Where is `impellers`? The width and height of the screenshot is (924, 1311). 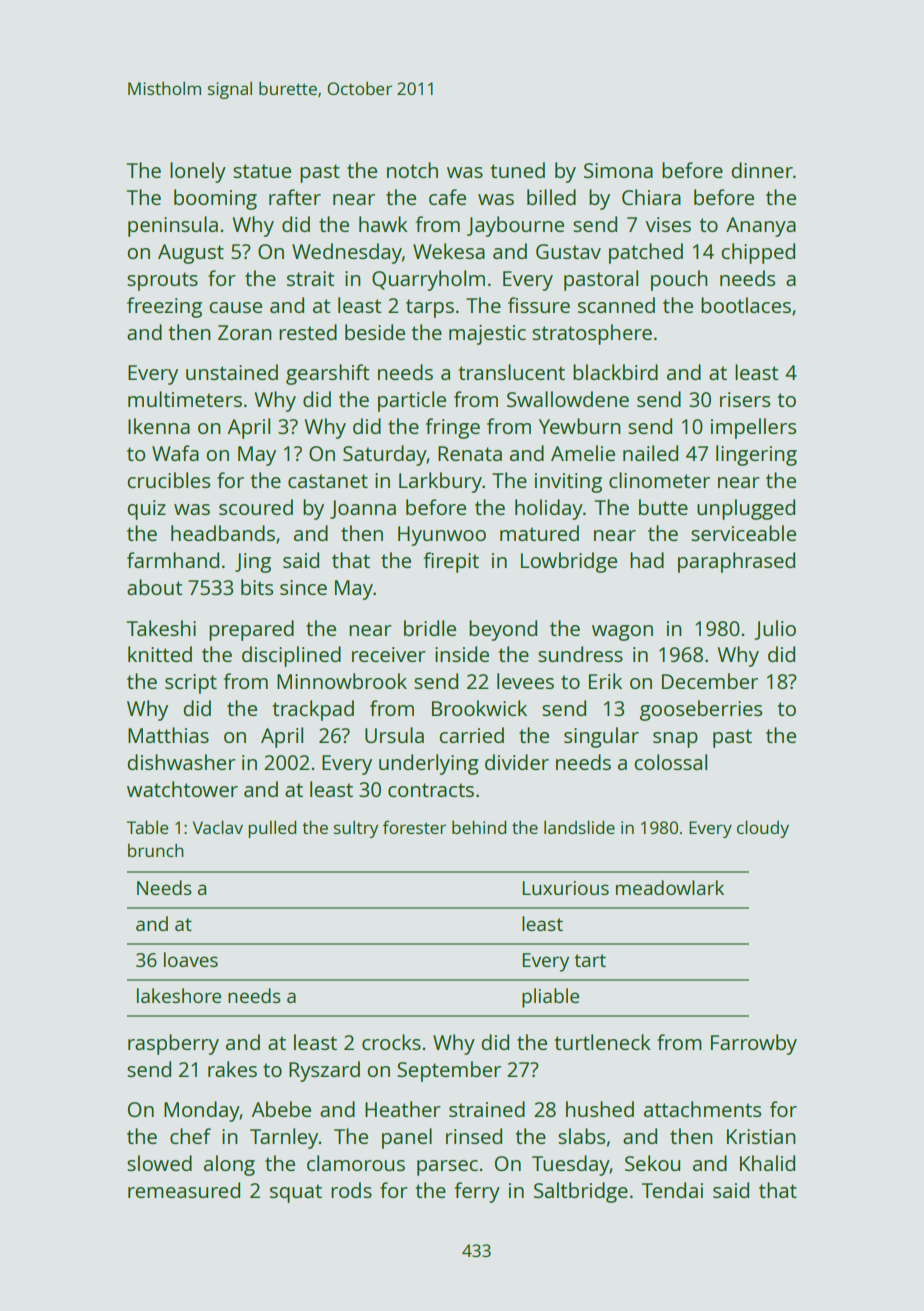 impellers is located at coordinates (753, 428).
